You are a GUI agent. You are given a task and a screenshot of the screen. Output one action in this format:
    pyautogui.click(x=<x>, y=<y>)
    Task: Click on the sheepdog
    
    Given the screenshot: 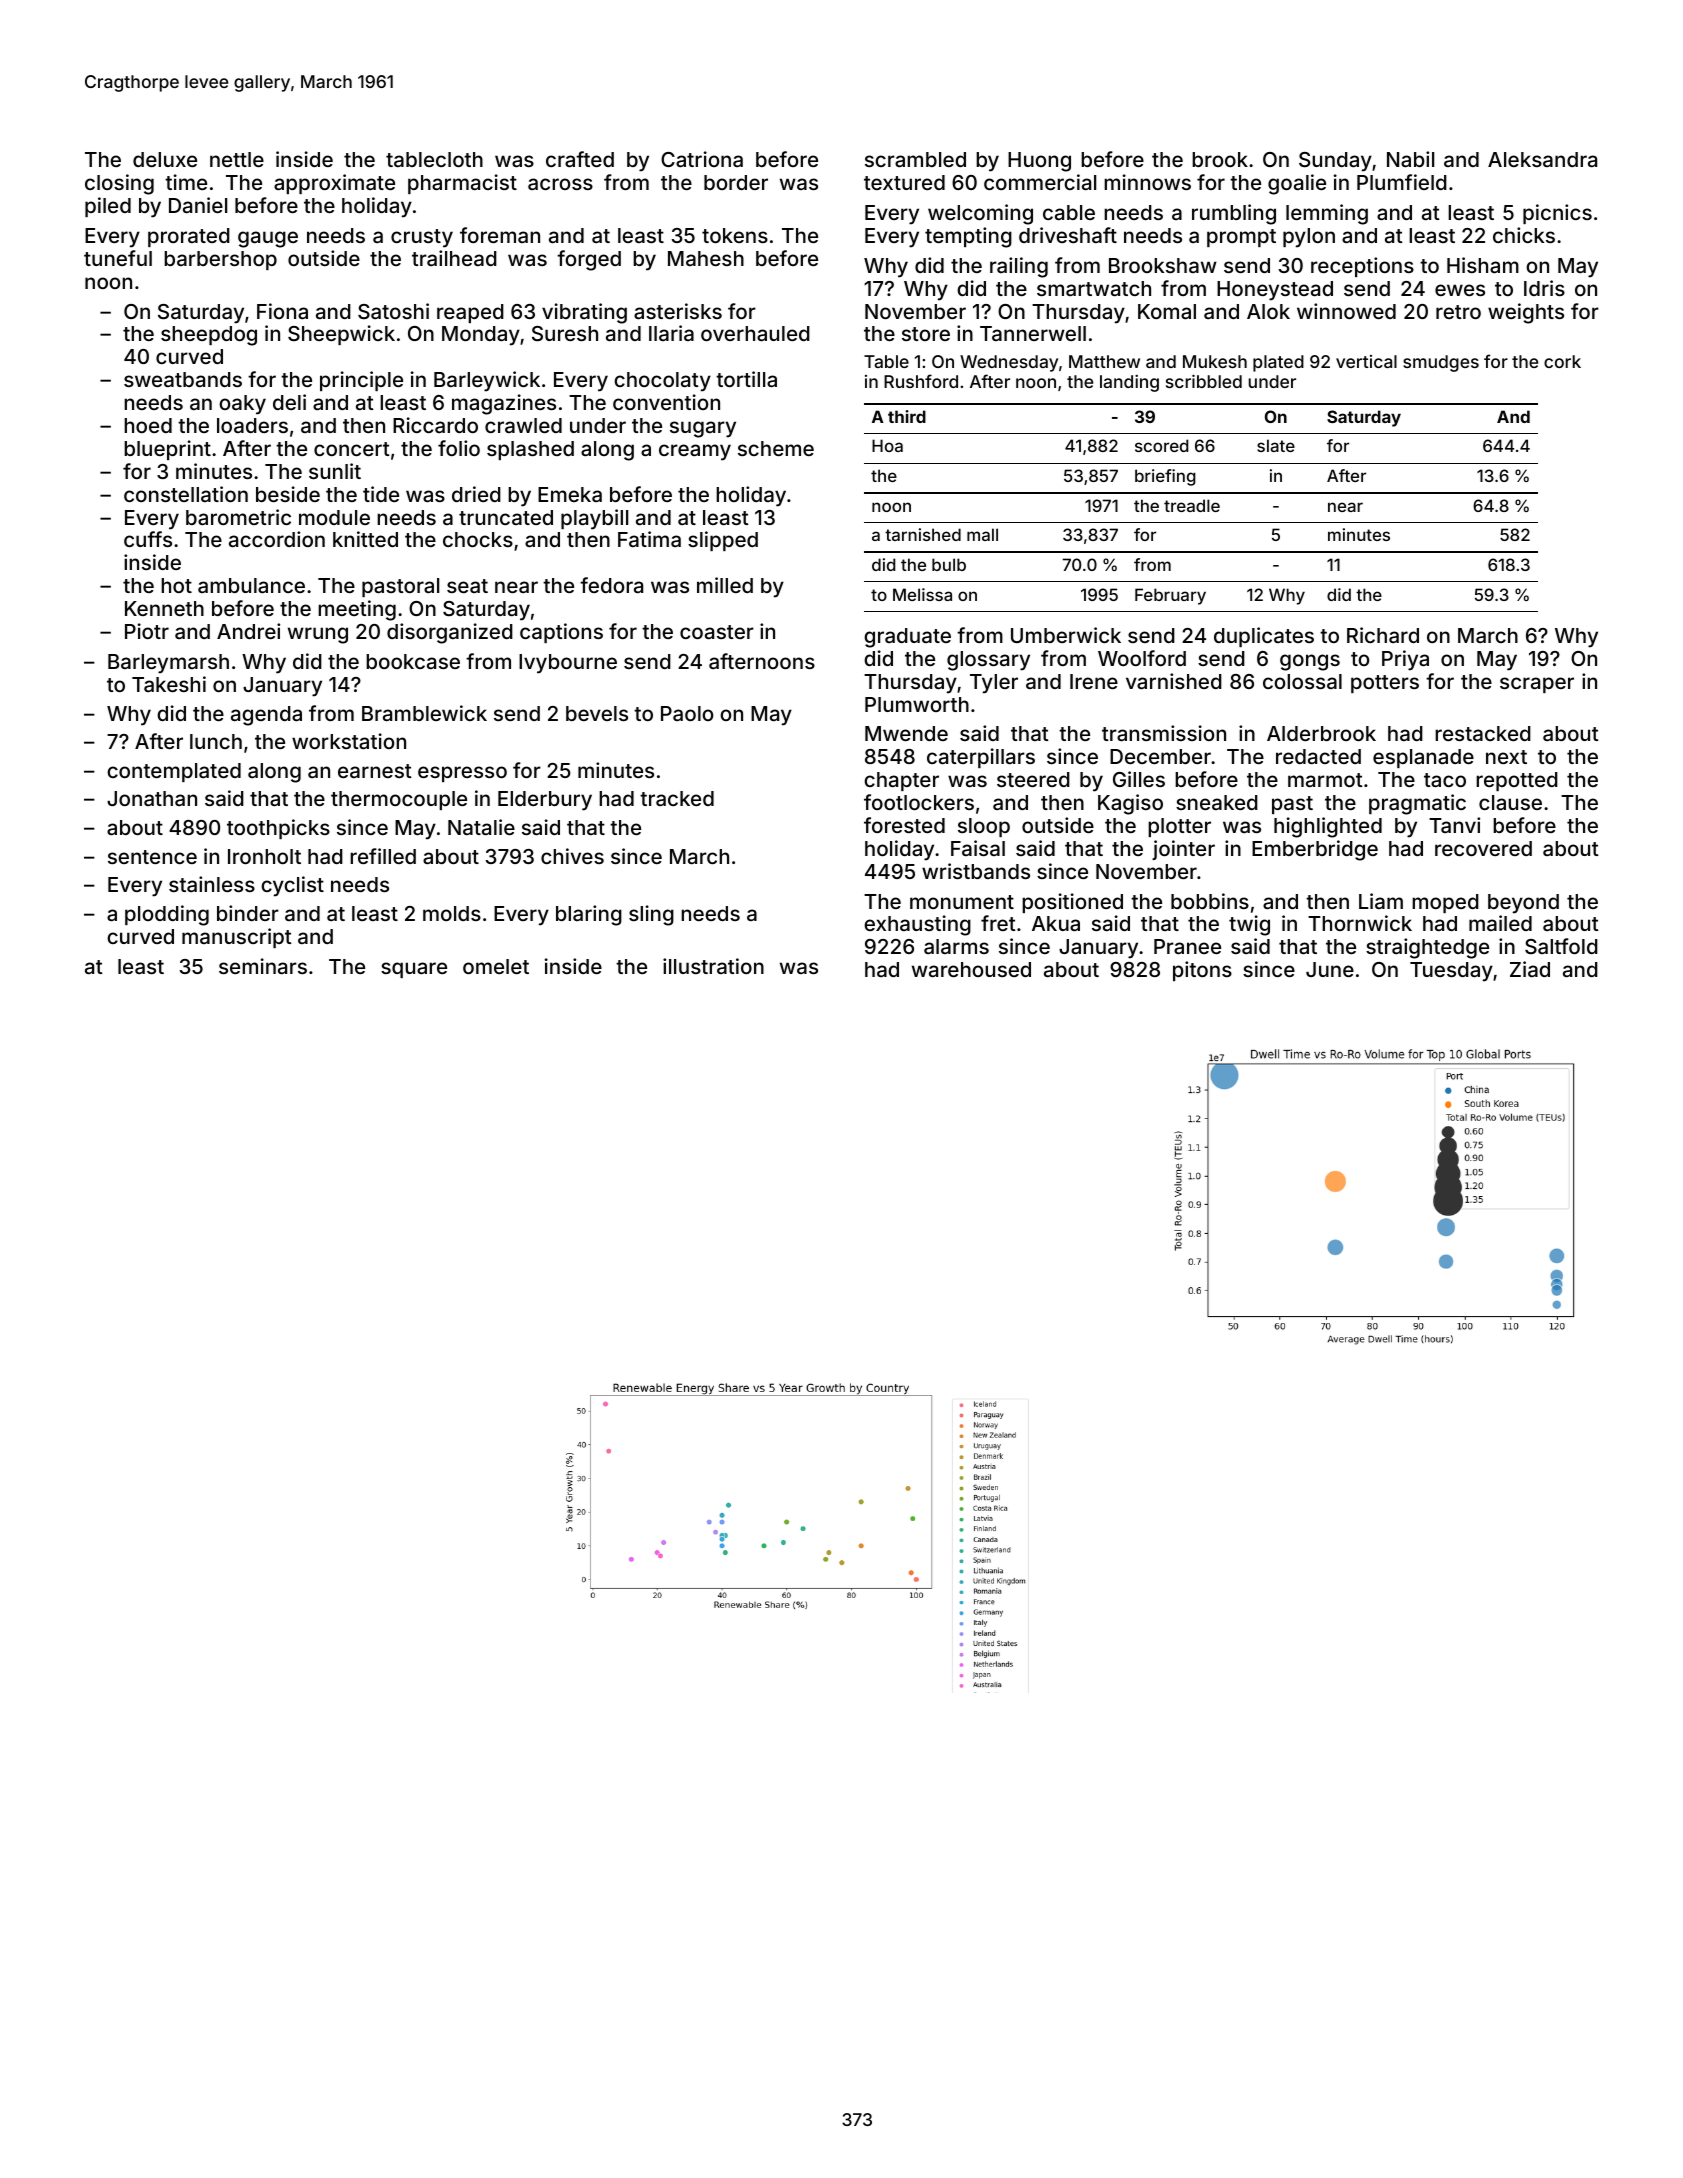 What is the action you would take?
    pyautogui.click(x=209, y=336)
